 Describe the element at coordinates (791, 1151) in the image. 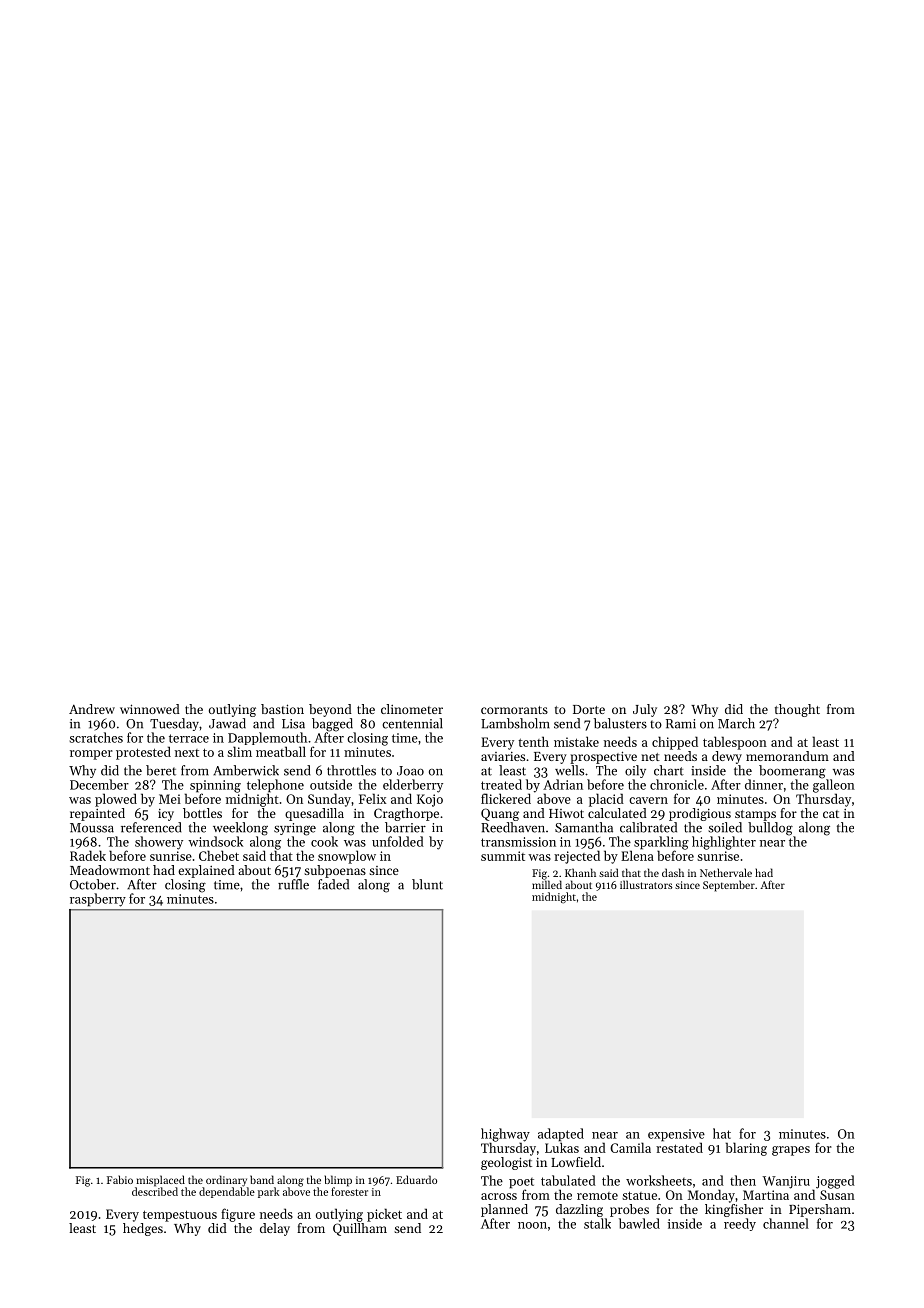

I see `grapes` at that location.
